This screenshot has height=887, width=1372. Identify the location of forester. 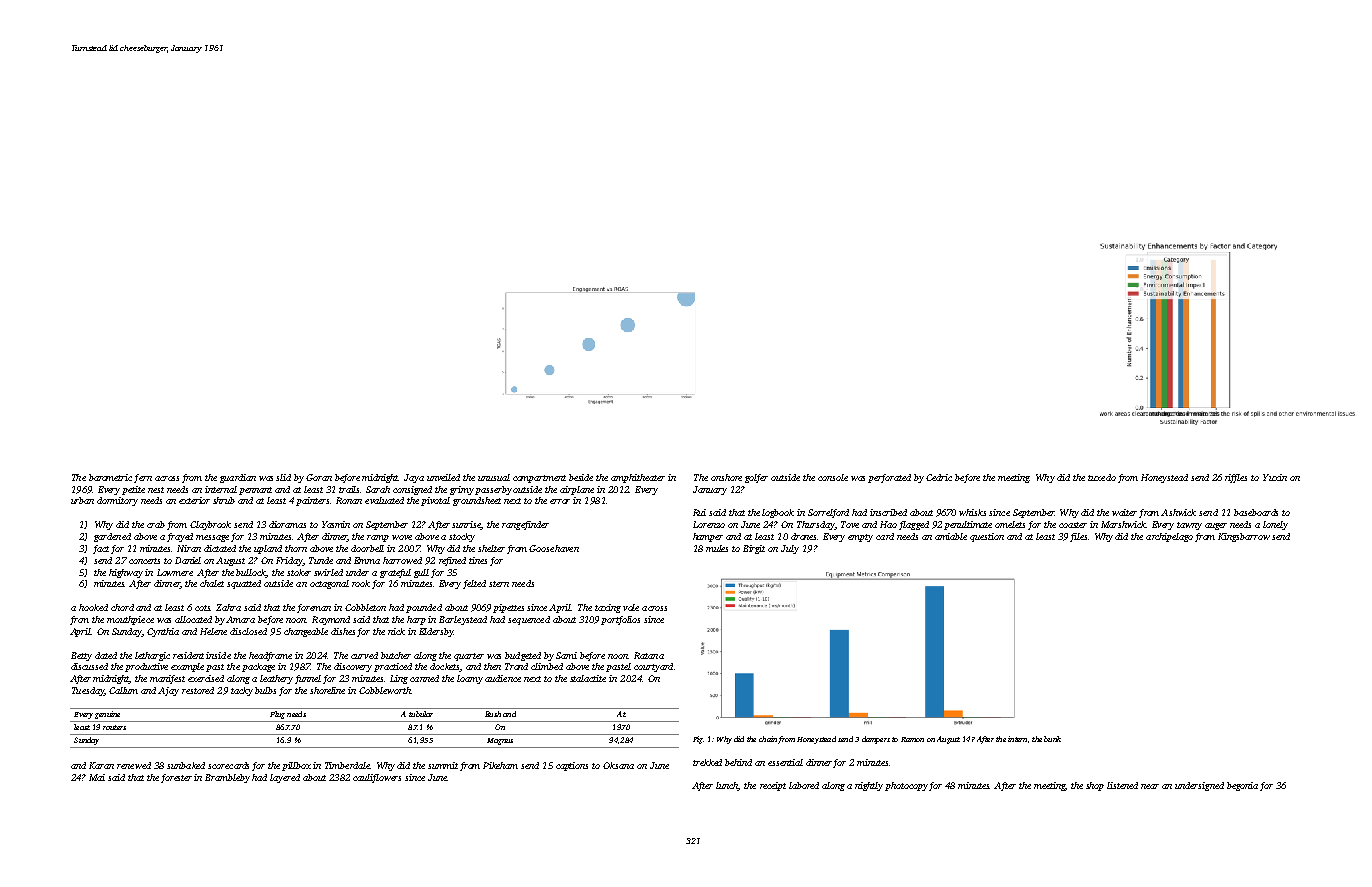
(176, 778).
